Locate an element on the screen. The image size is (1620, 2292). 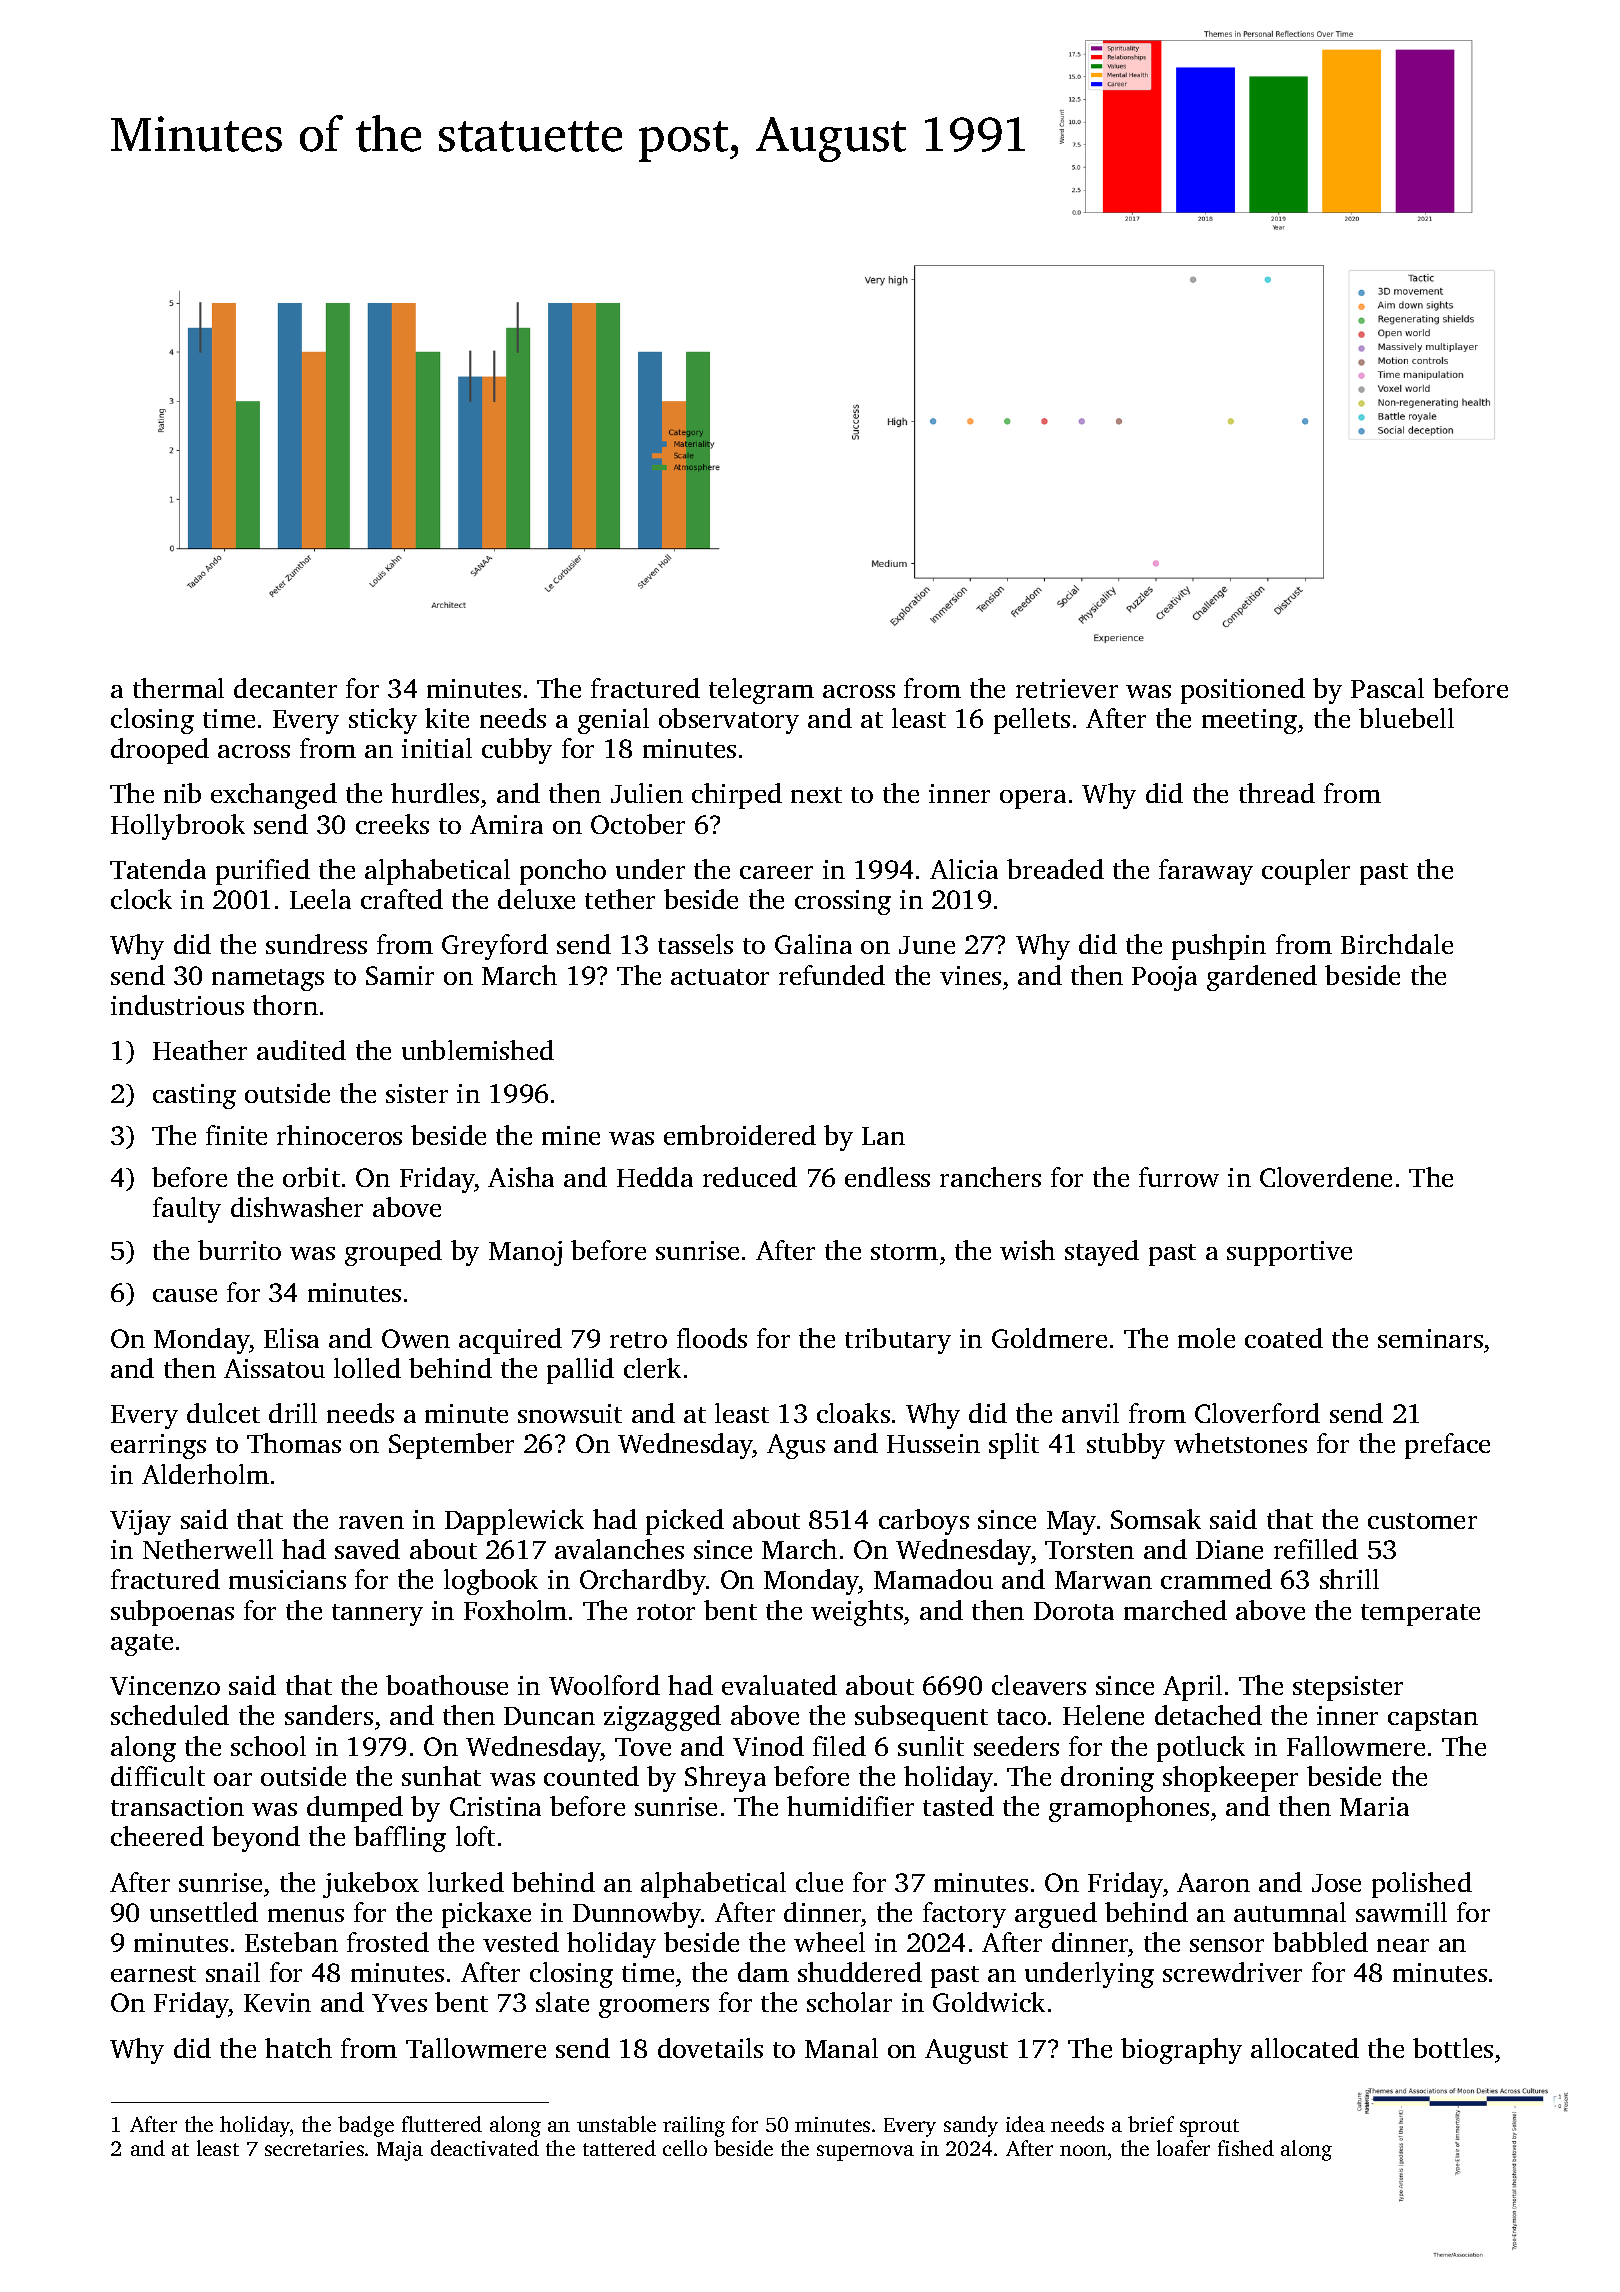
retriever is located at coordinates (1067, 688).
